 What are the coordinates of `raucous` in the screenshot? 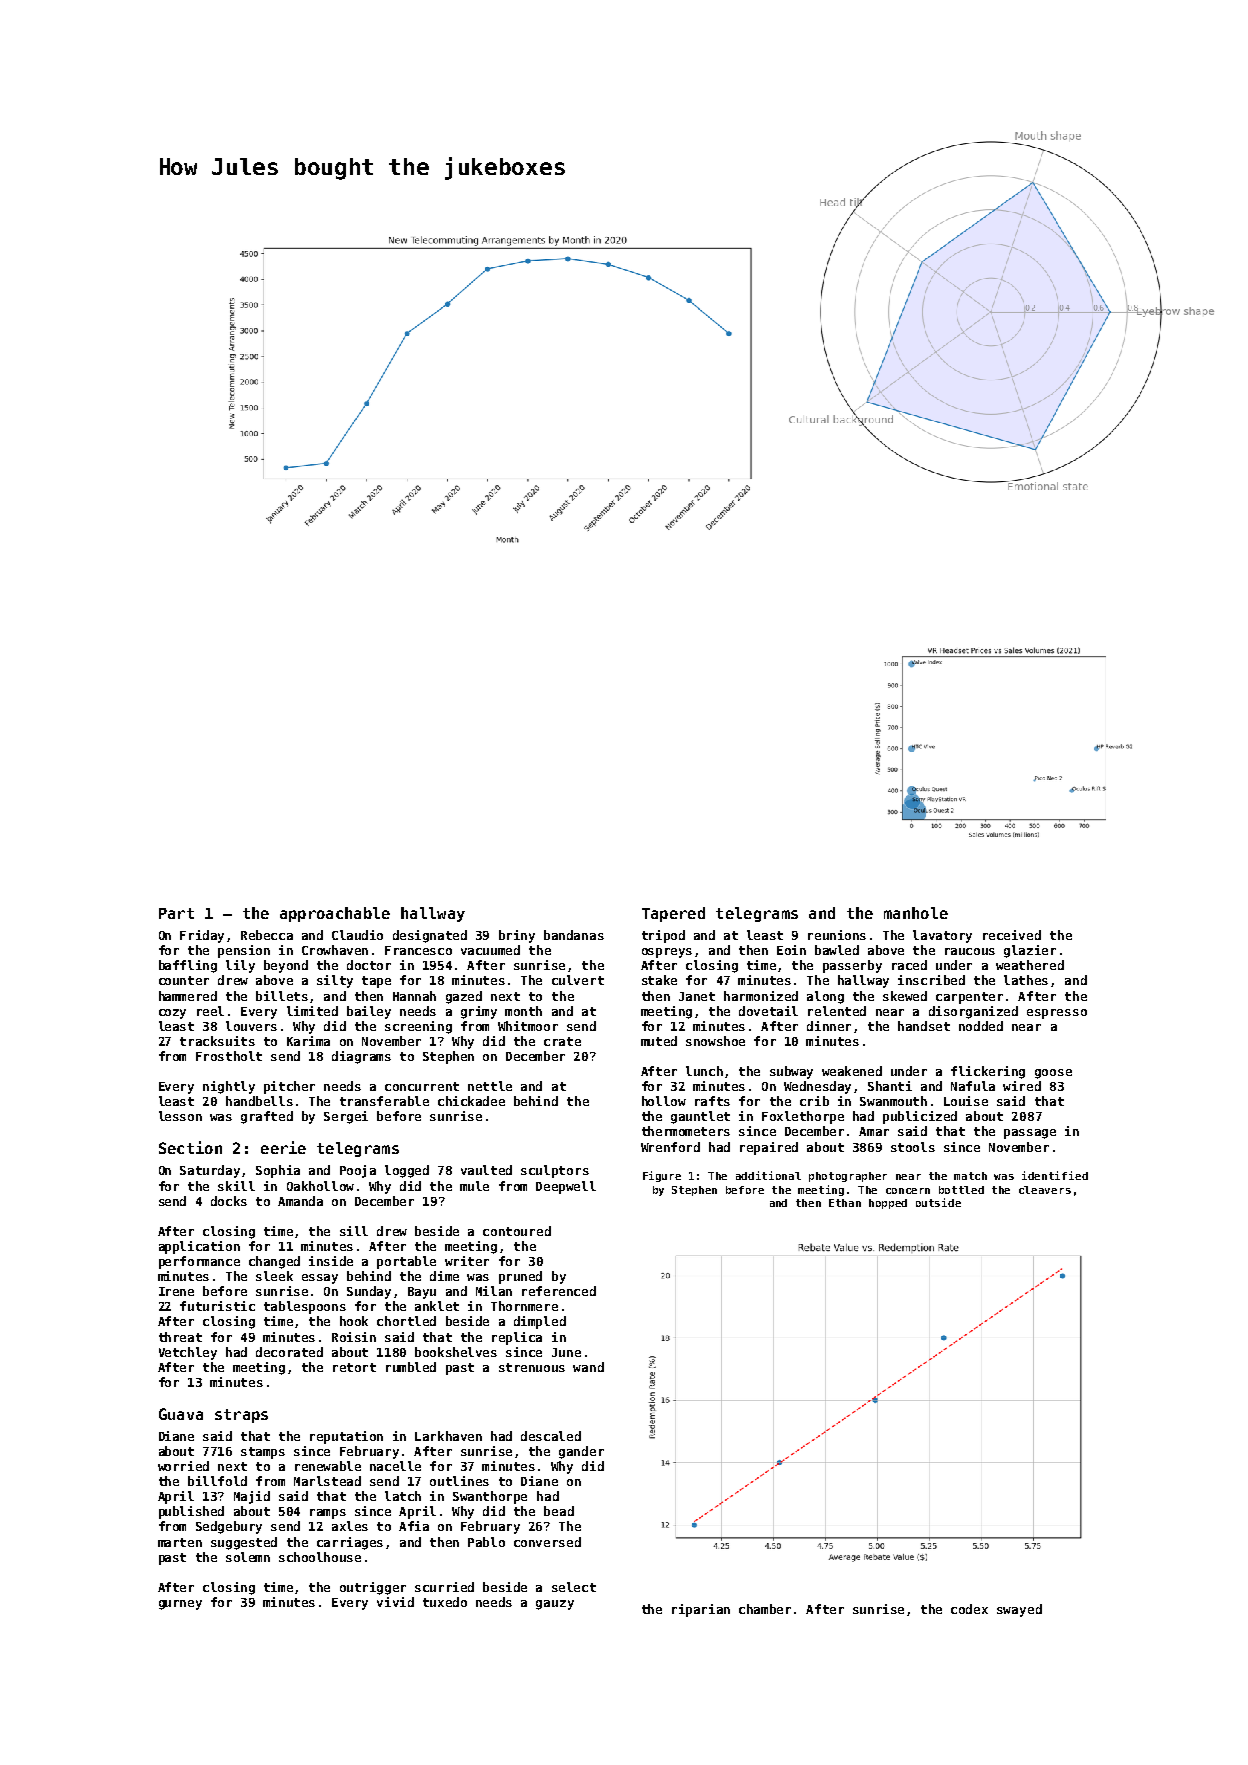 It's located at (970, 951).
